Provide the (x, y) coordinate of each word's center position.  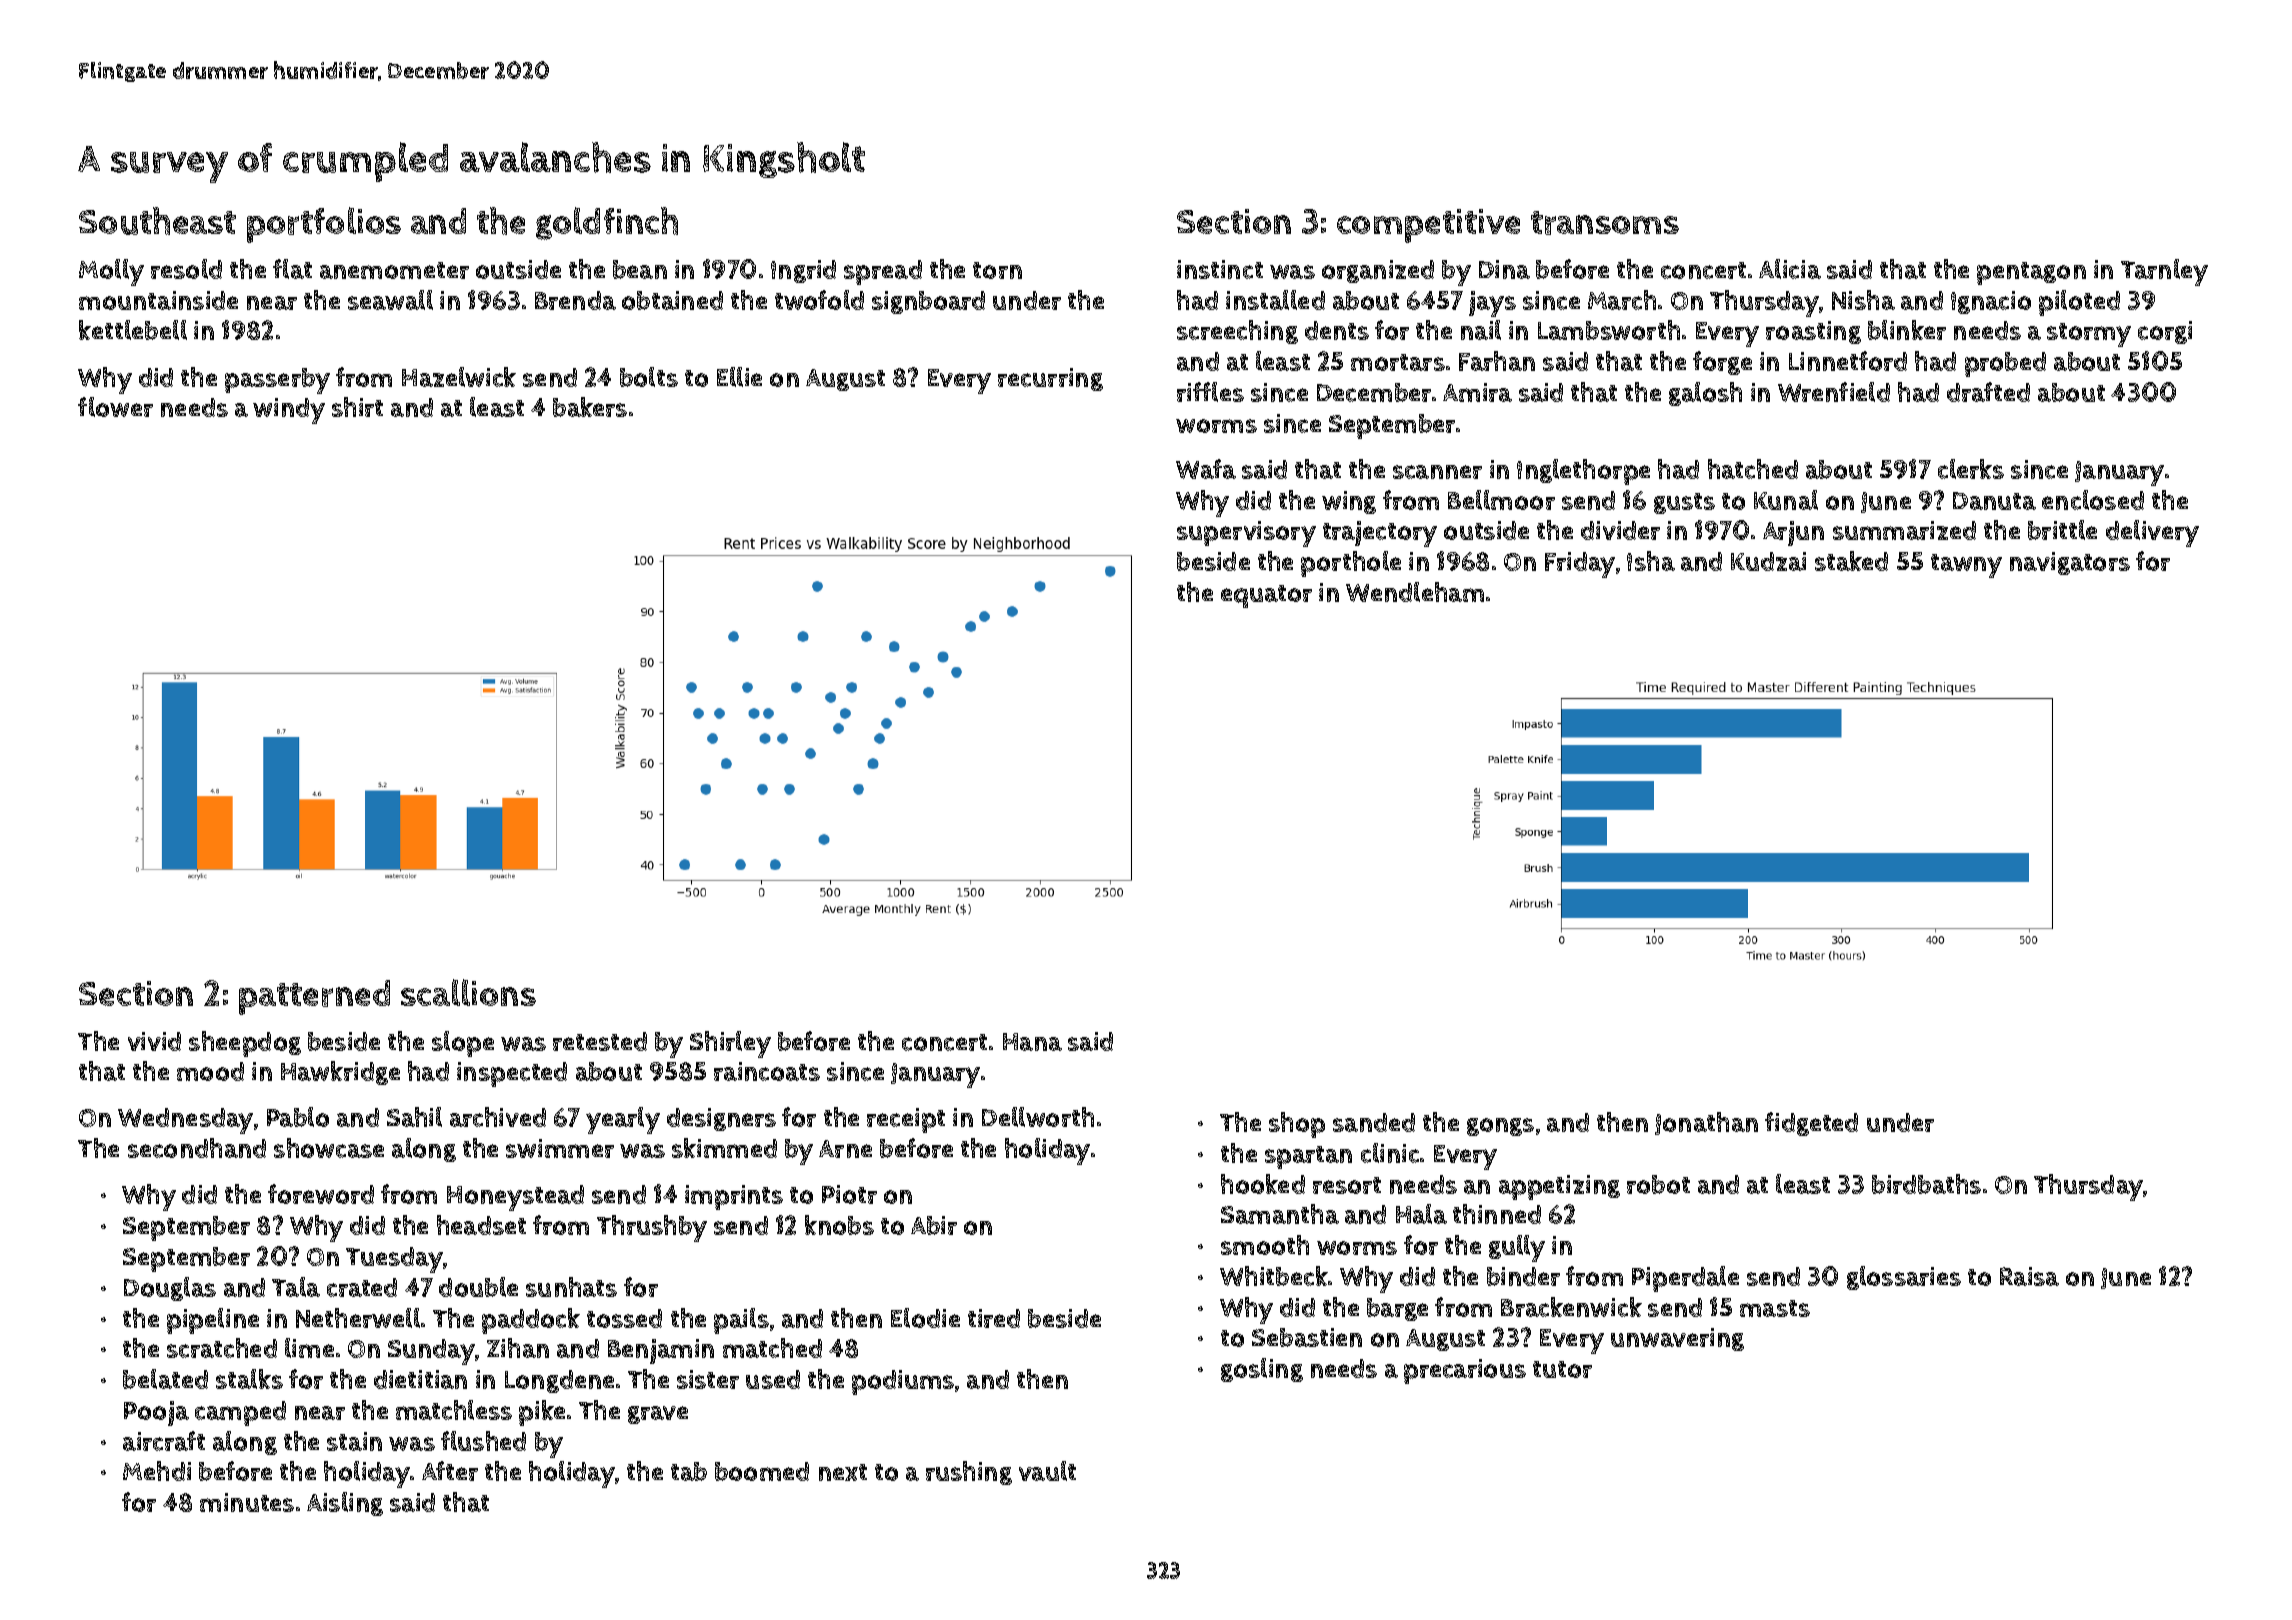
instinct (1220, 269)
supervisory (1246, 534)
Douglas (170, 1289)
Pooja (156, 1413)
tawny (1966, 566)
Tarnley (2164, 272)
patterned (314, 997)
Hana (1032, 1042)
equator (1266, 596)
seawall (390, 300)
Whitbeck (1274, 1276)
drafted (1988, 392)
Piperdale (1685, 1279)
